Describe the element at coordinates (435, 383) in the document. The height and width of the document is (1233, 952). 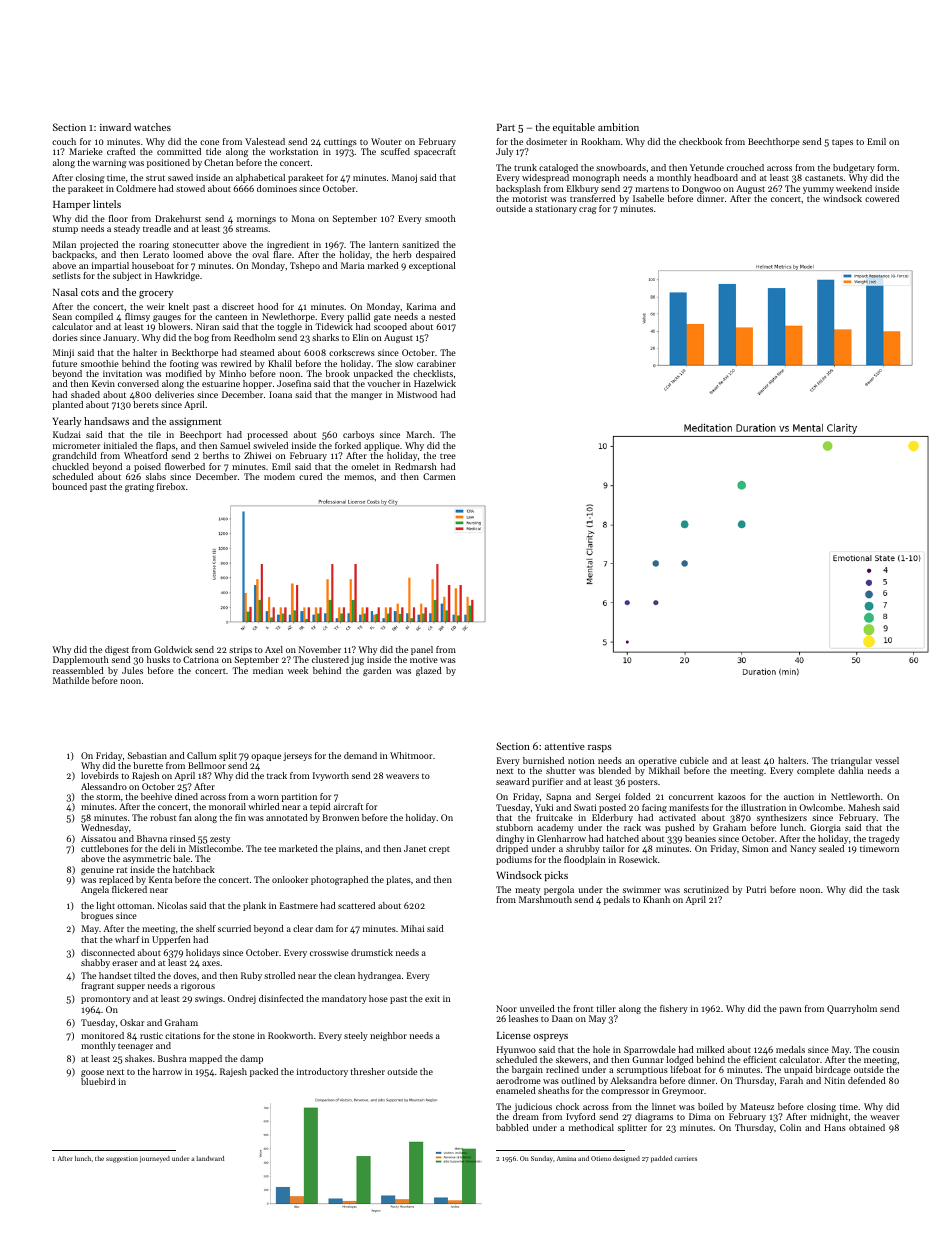
I see `Hazelwick` at that location.
